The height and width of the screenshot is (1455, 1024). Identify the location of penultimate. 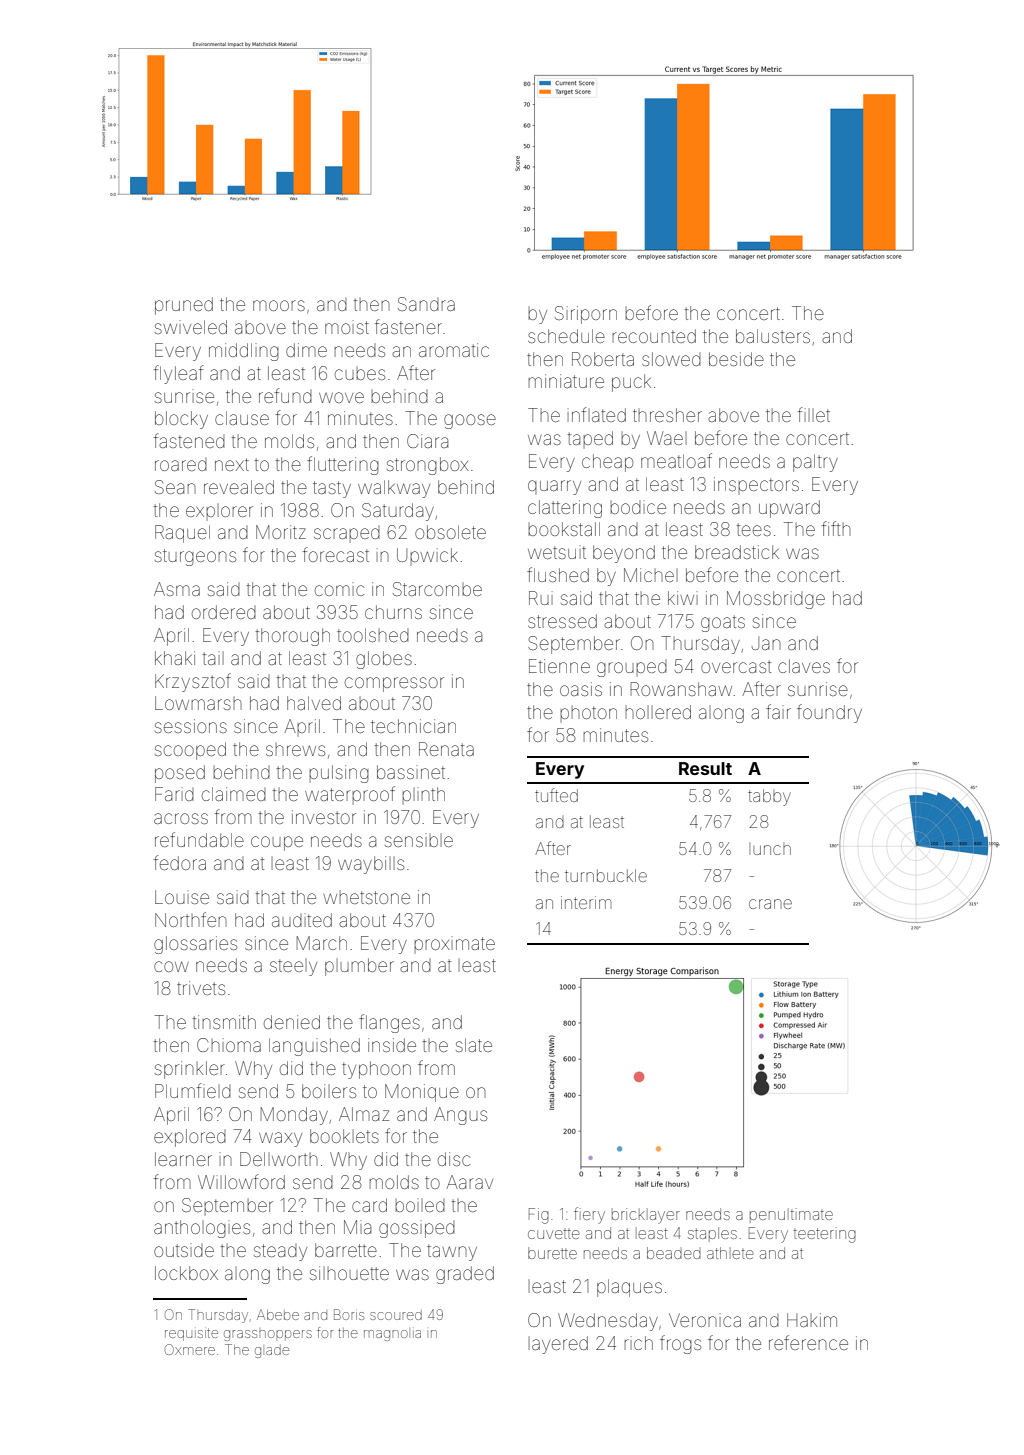
(791, 1215).
